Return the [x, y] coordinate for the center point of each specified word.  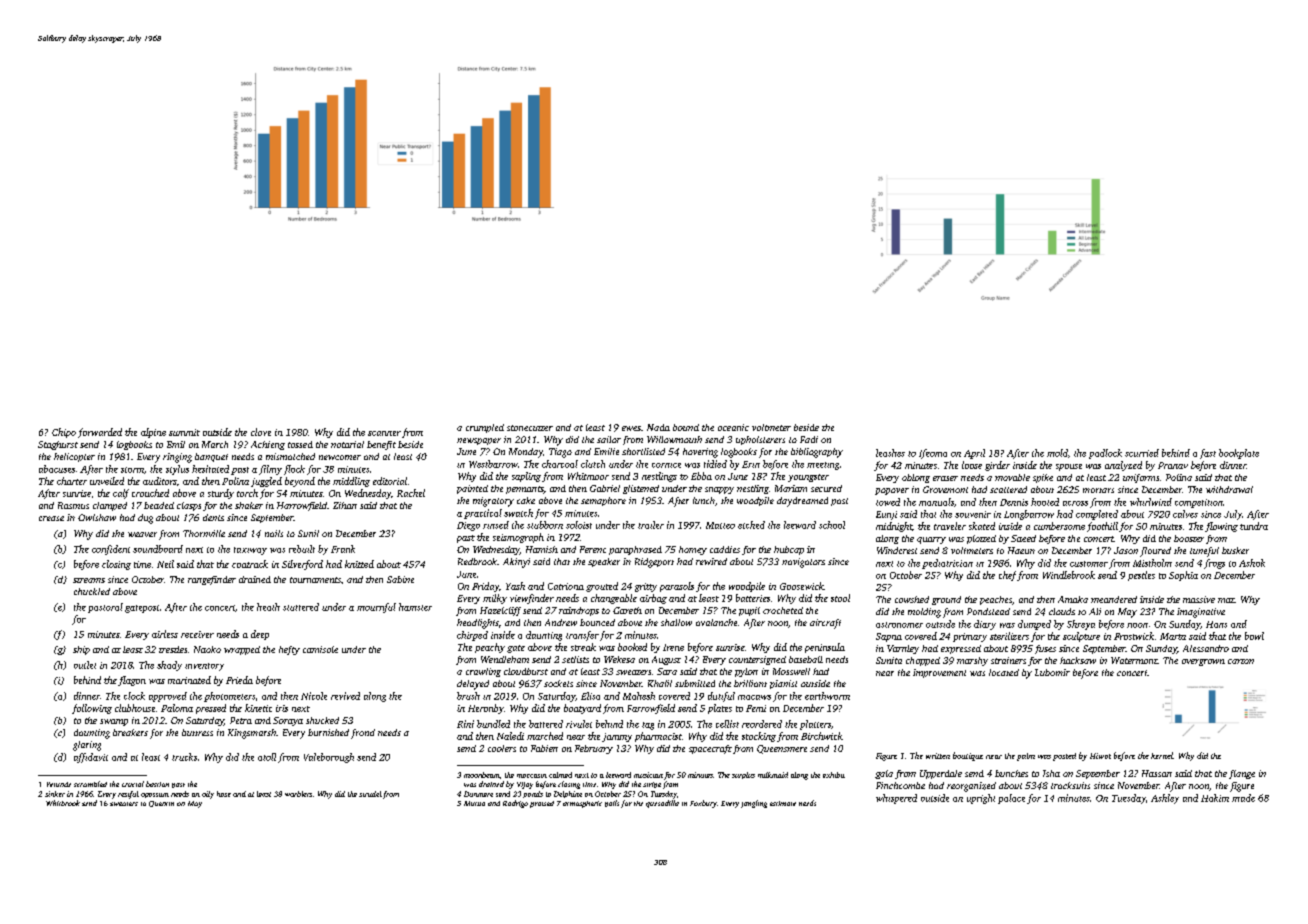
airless [165, 634]
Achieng [268, 445]
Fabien [544, 748]
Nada [658, 427]
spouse [1069, 467]
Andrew [561, 622]
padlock [1105, 454]
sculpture [1081, 637]
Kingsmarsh [252, 734]
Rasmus [73, 505]
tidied [715, 464]
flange [1242, 774]
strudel [370, 794]
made [1243, 798]
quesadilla [662, 804]
